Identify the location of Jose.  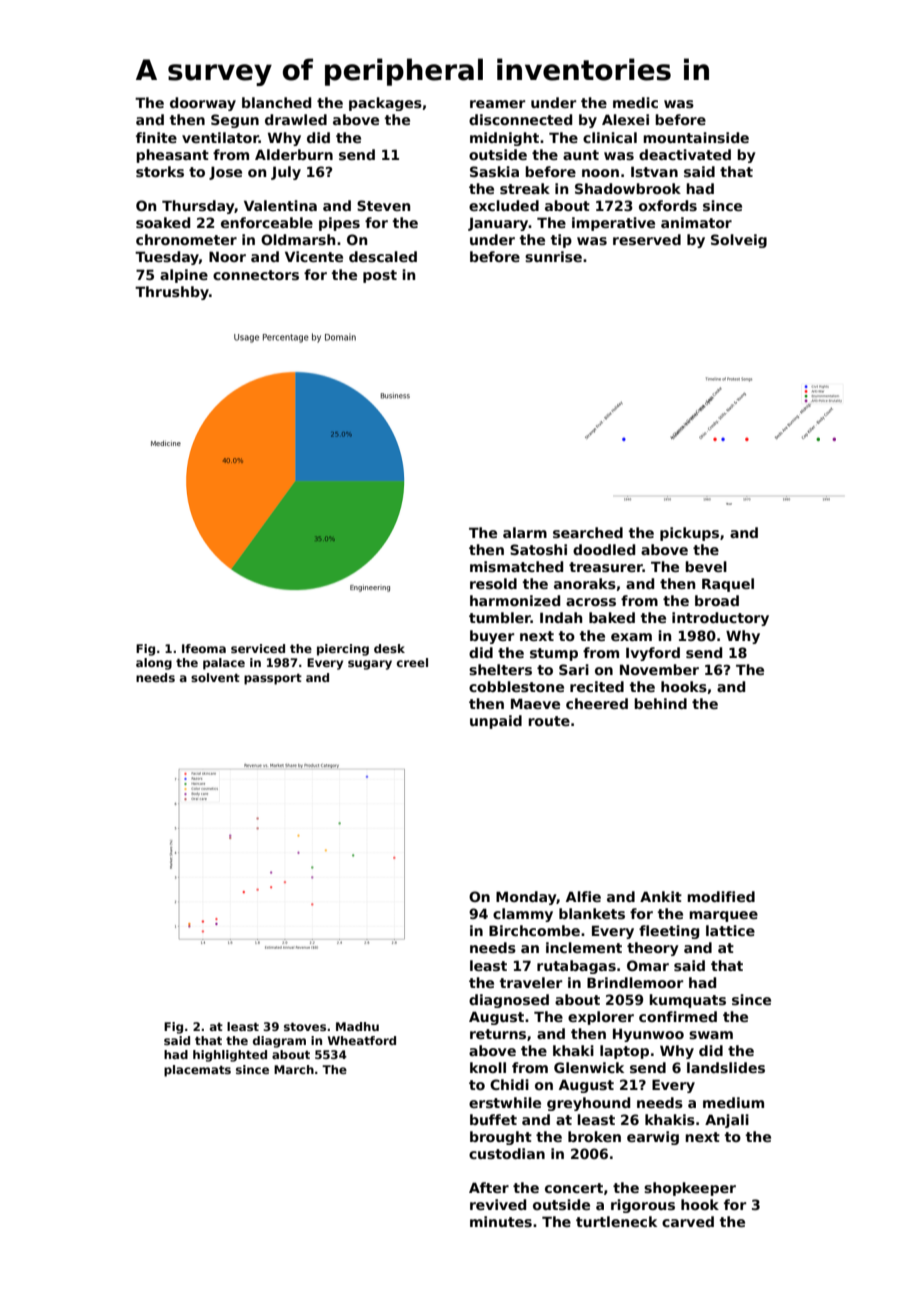
(225, 173).
